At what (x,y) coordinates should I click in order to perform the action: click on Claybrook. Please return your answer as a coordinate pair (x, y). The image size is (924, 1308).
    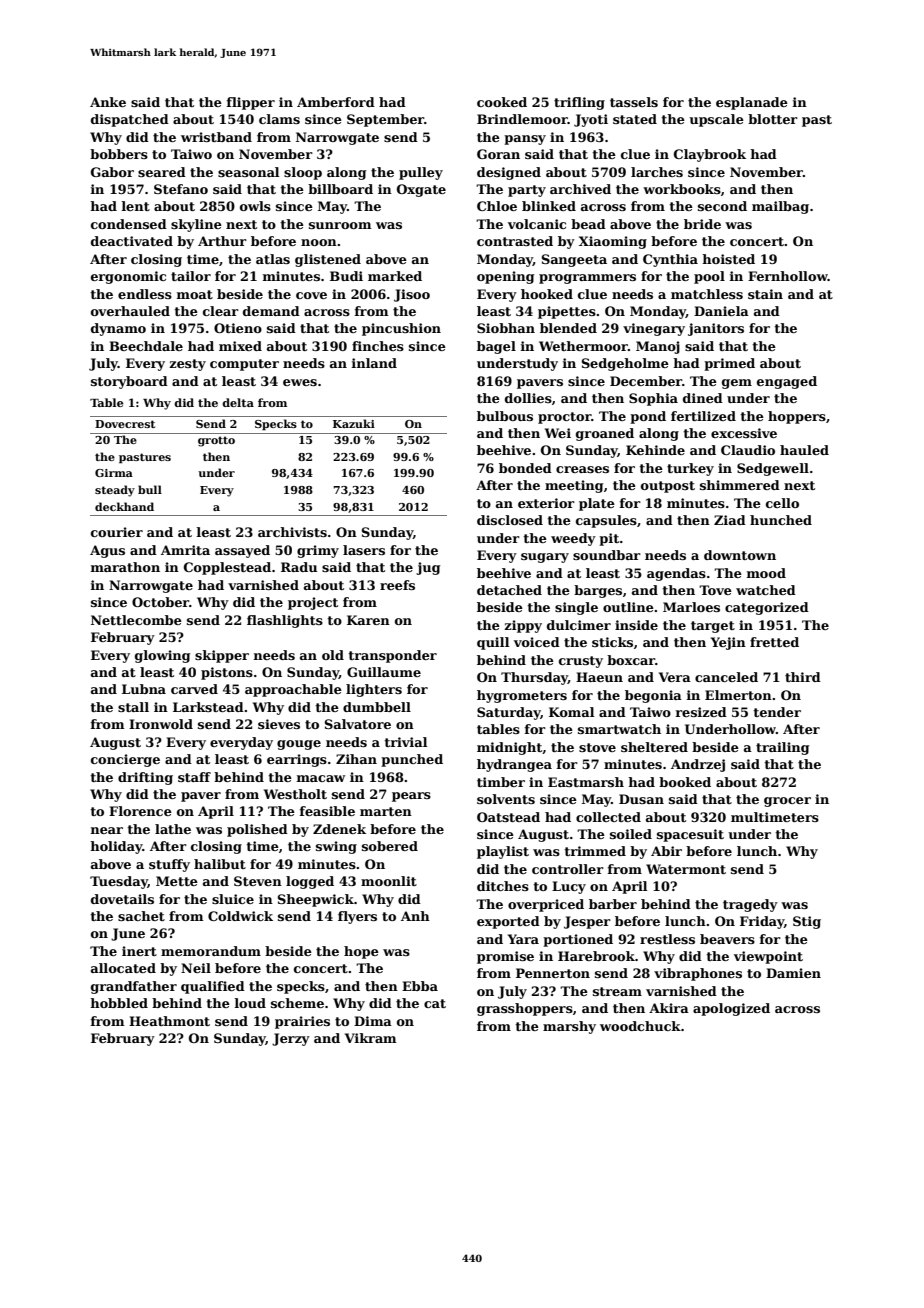
    Looking at the image, I should click on (710, 155).
